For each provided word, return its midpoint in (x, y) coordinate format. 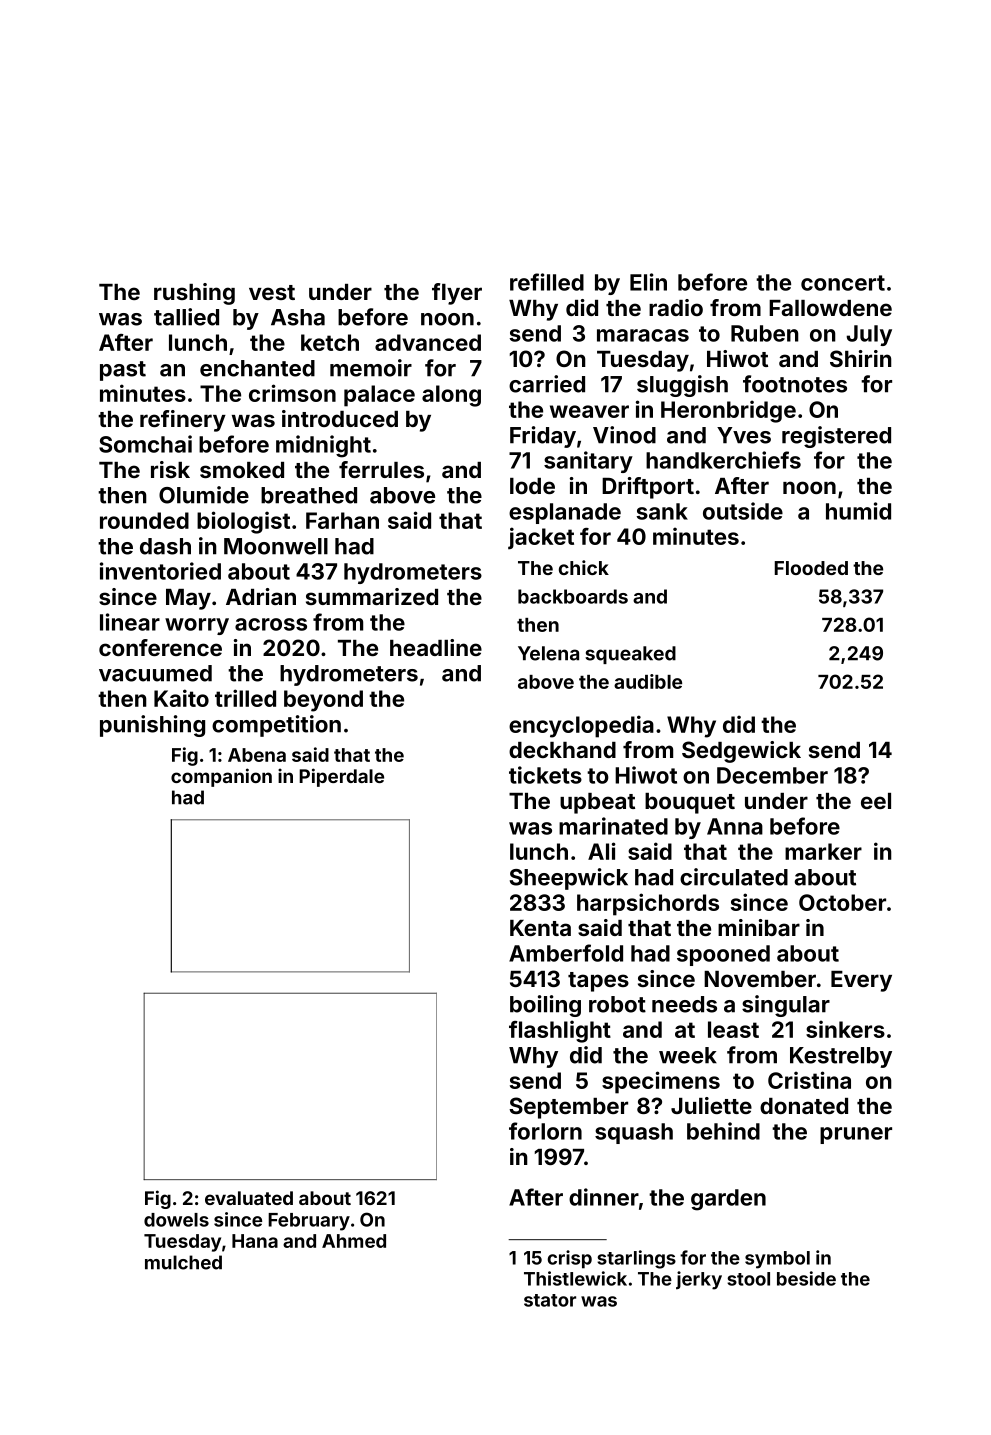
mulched (183, 1262)
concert (843, 283)
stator (550, 1300)
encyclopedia (581, 726)
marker (823, 851)
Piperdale (341, 777)
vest (272, 292)
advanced (428, 342)
